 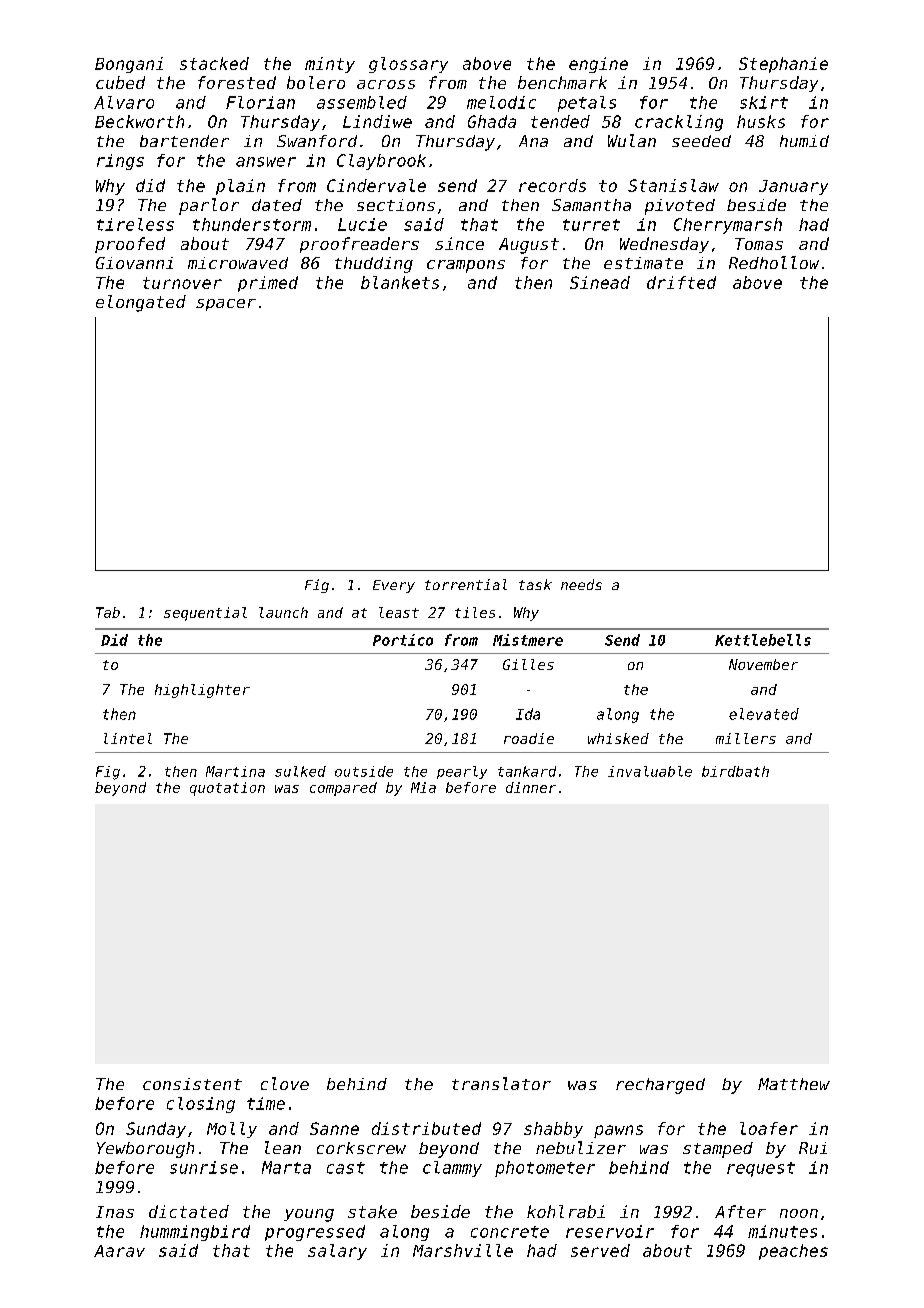 I want to click on salary, so click(x=337, y=1252).
